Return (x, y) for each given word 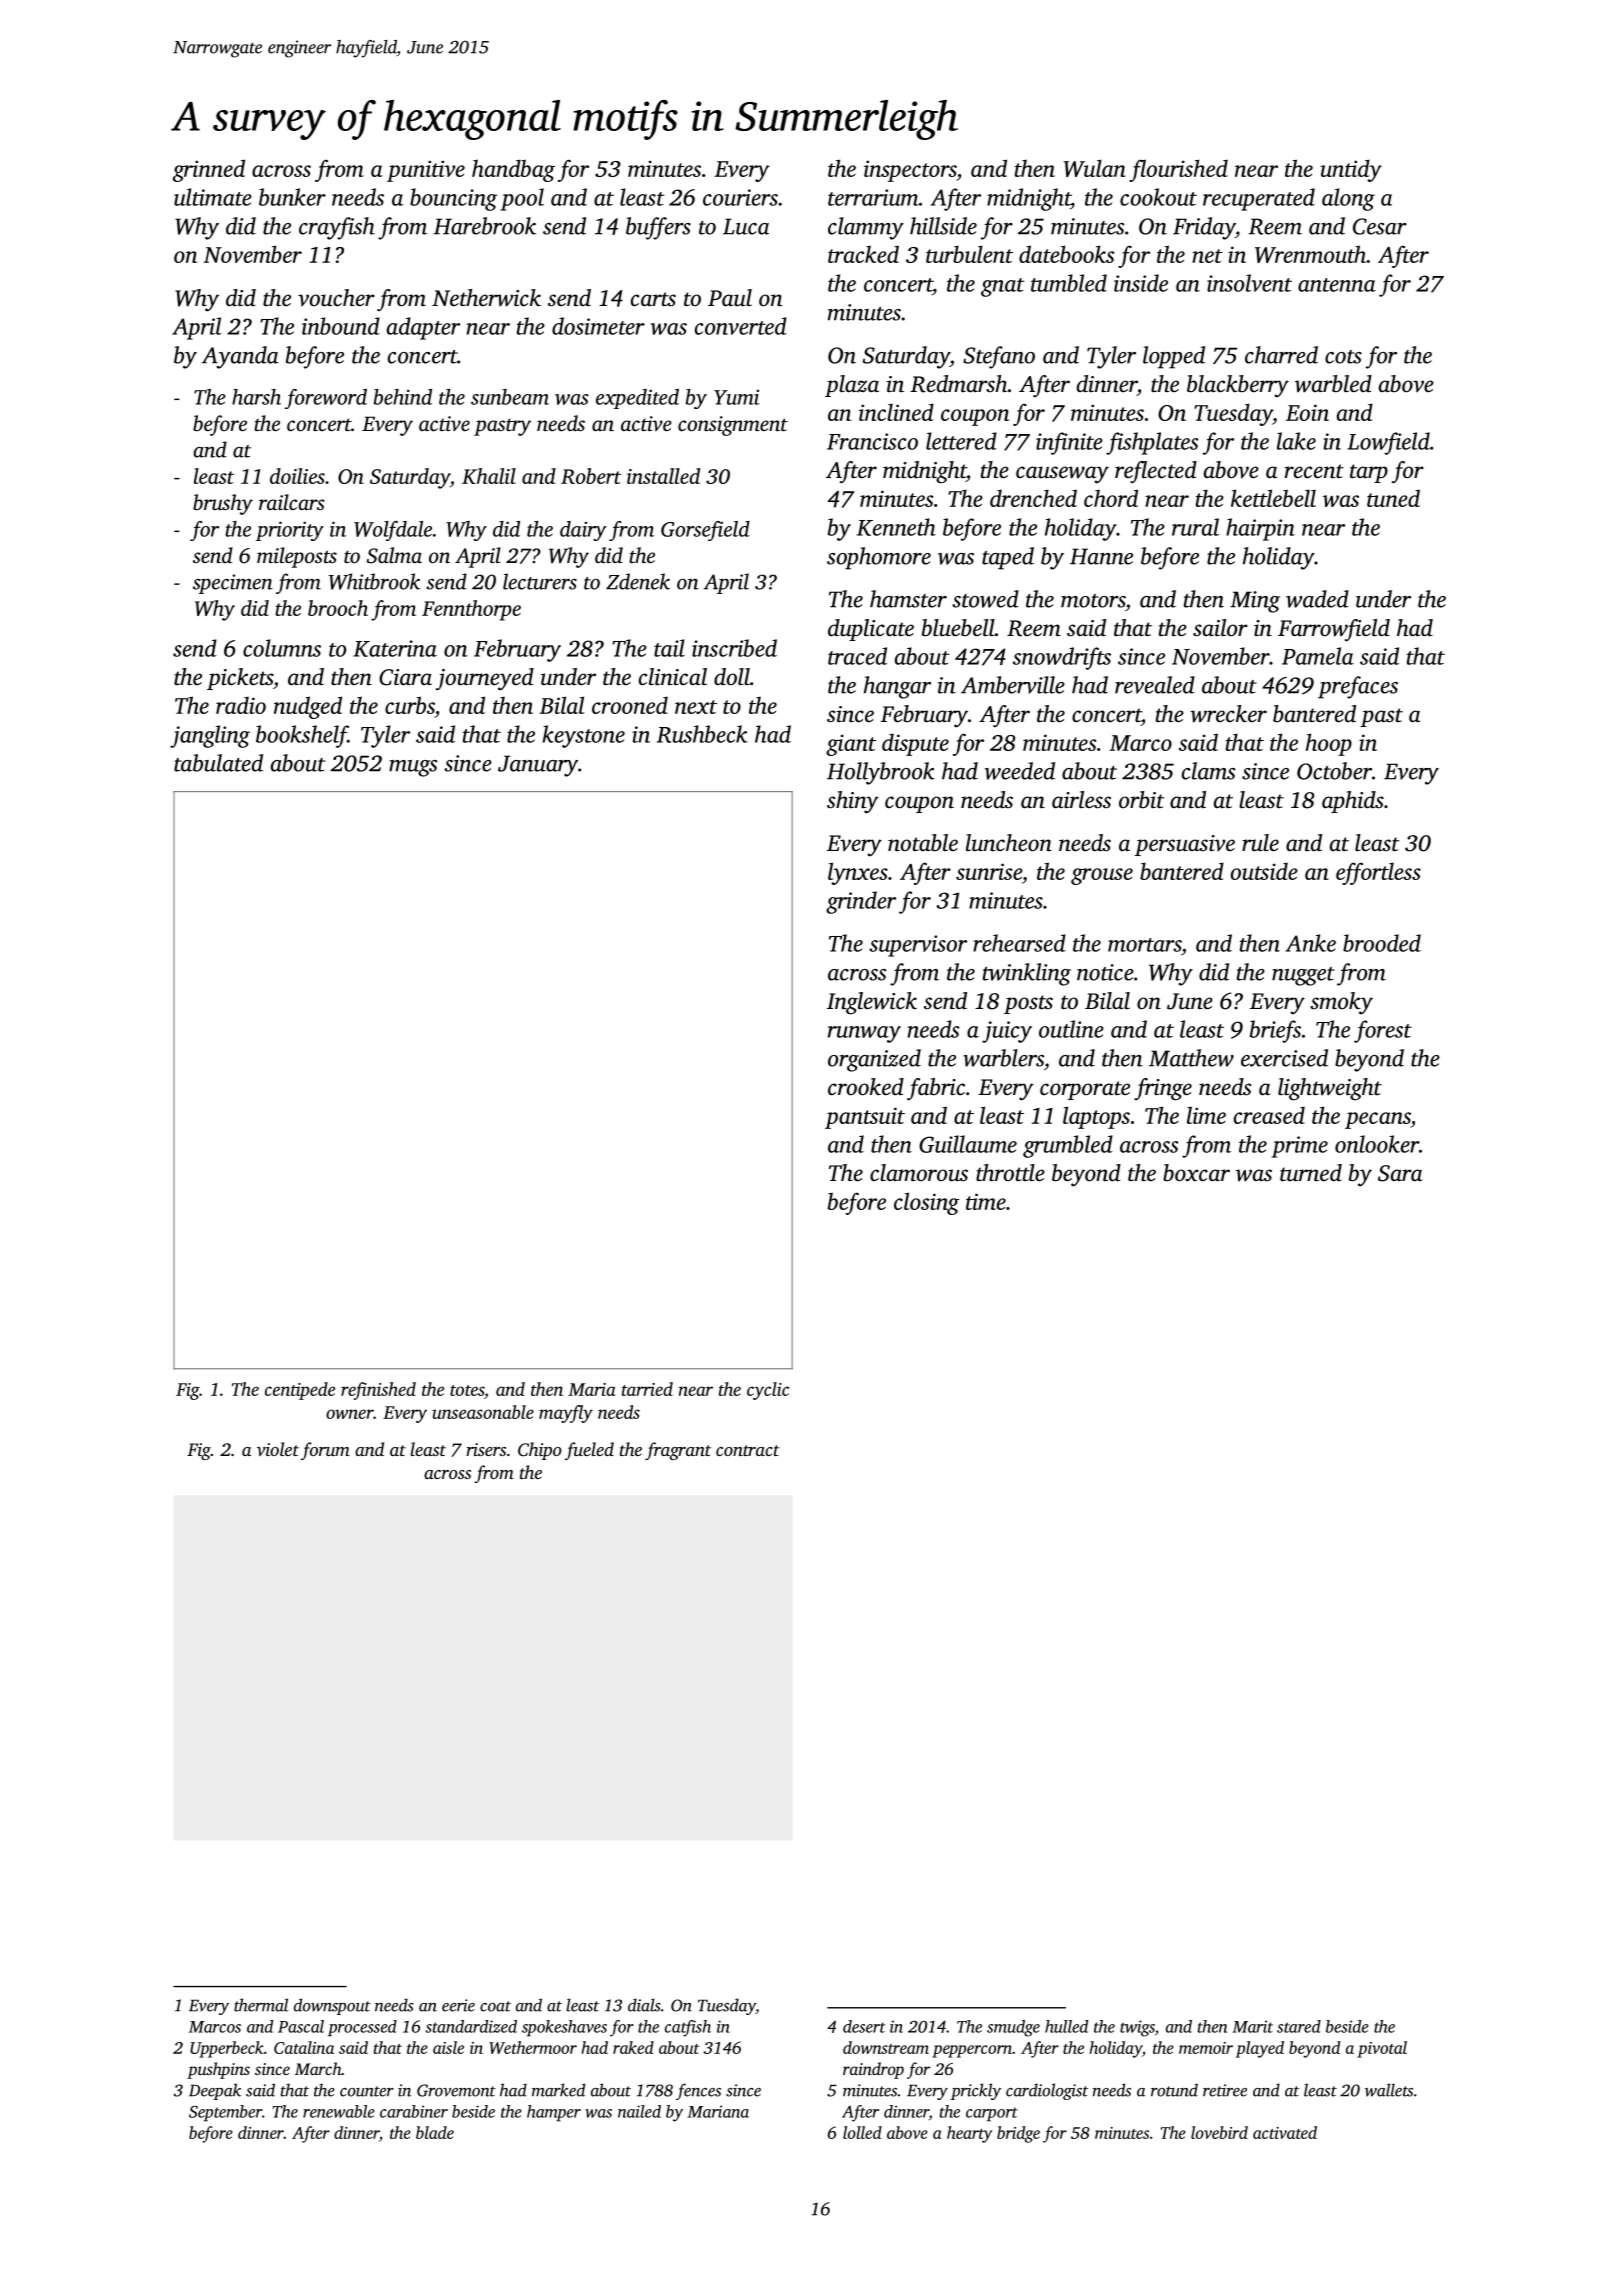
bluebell (958, 628)
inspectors (910, 171)
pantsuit (865, 1118)
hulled (1066, 2026)
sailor (1220, 628)
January (538, 766)
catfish (688, 2028)
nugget (1303, 976)
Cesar (1380, 226)
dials (644, 2005)
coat (495, 2006)
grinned (209, 170)
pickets (240, 679)
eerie (458, 2005)
